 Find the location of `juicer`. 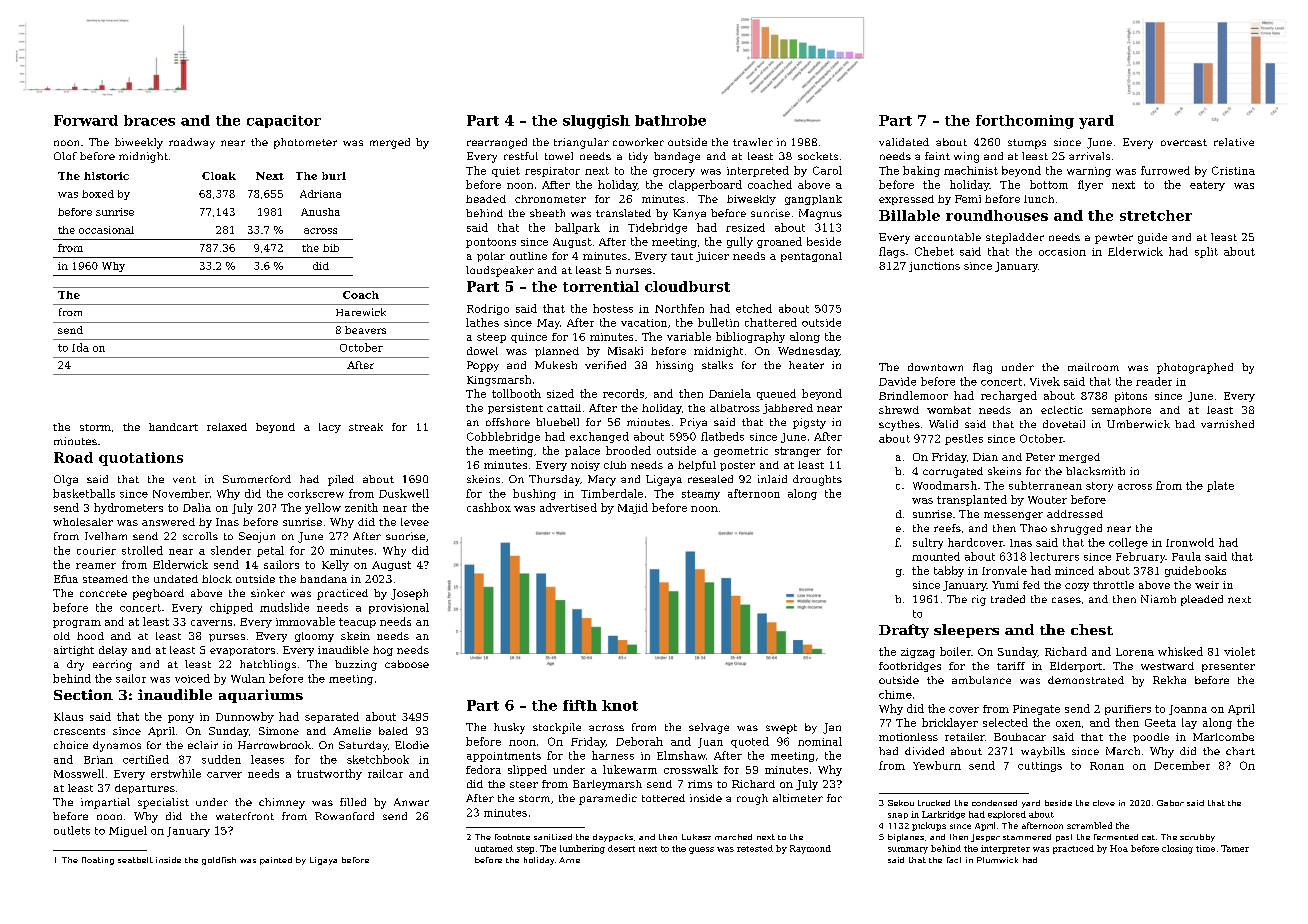

juicer is located at coordinates (712, 257).
